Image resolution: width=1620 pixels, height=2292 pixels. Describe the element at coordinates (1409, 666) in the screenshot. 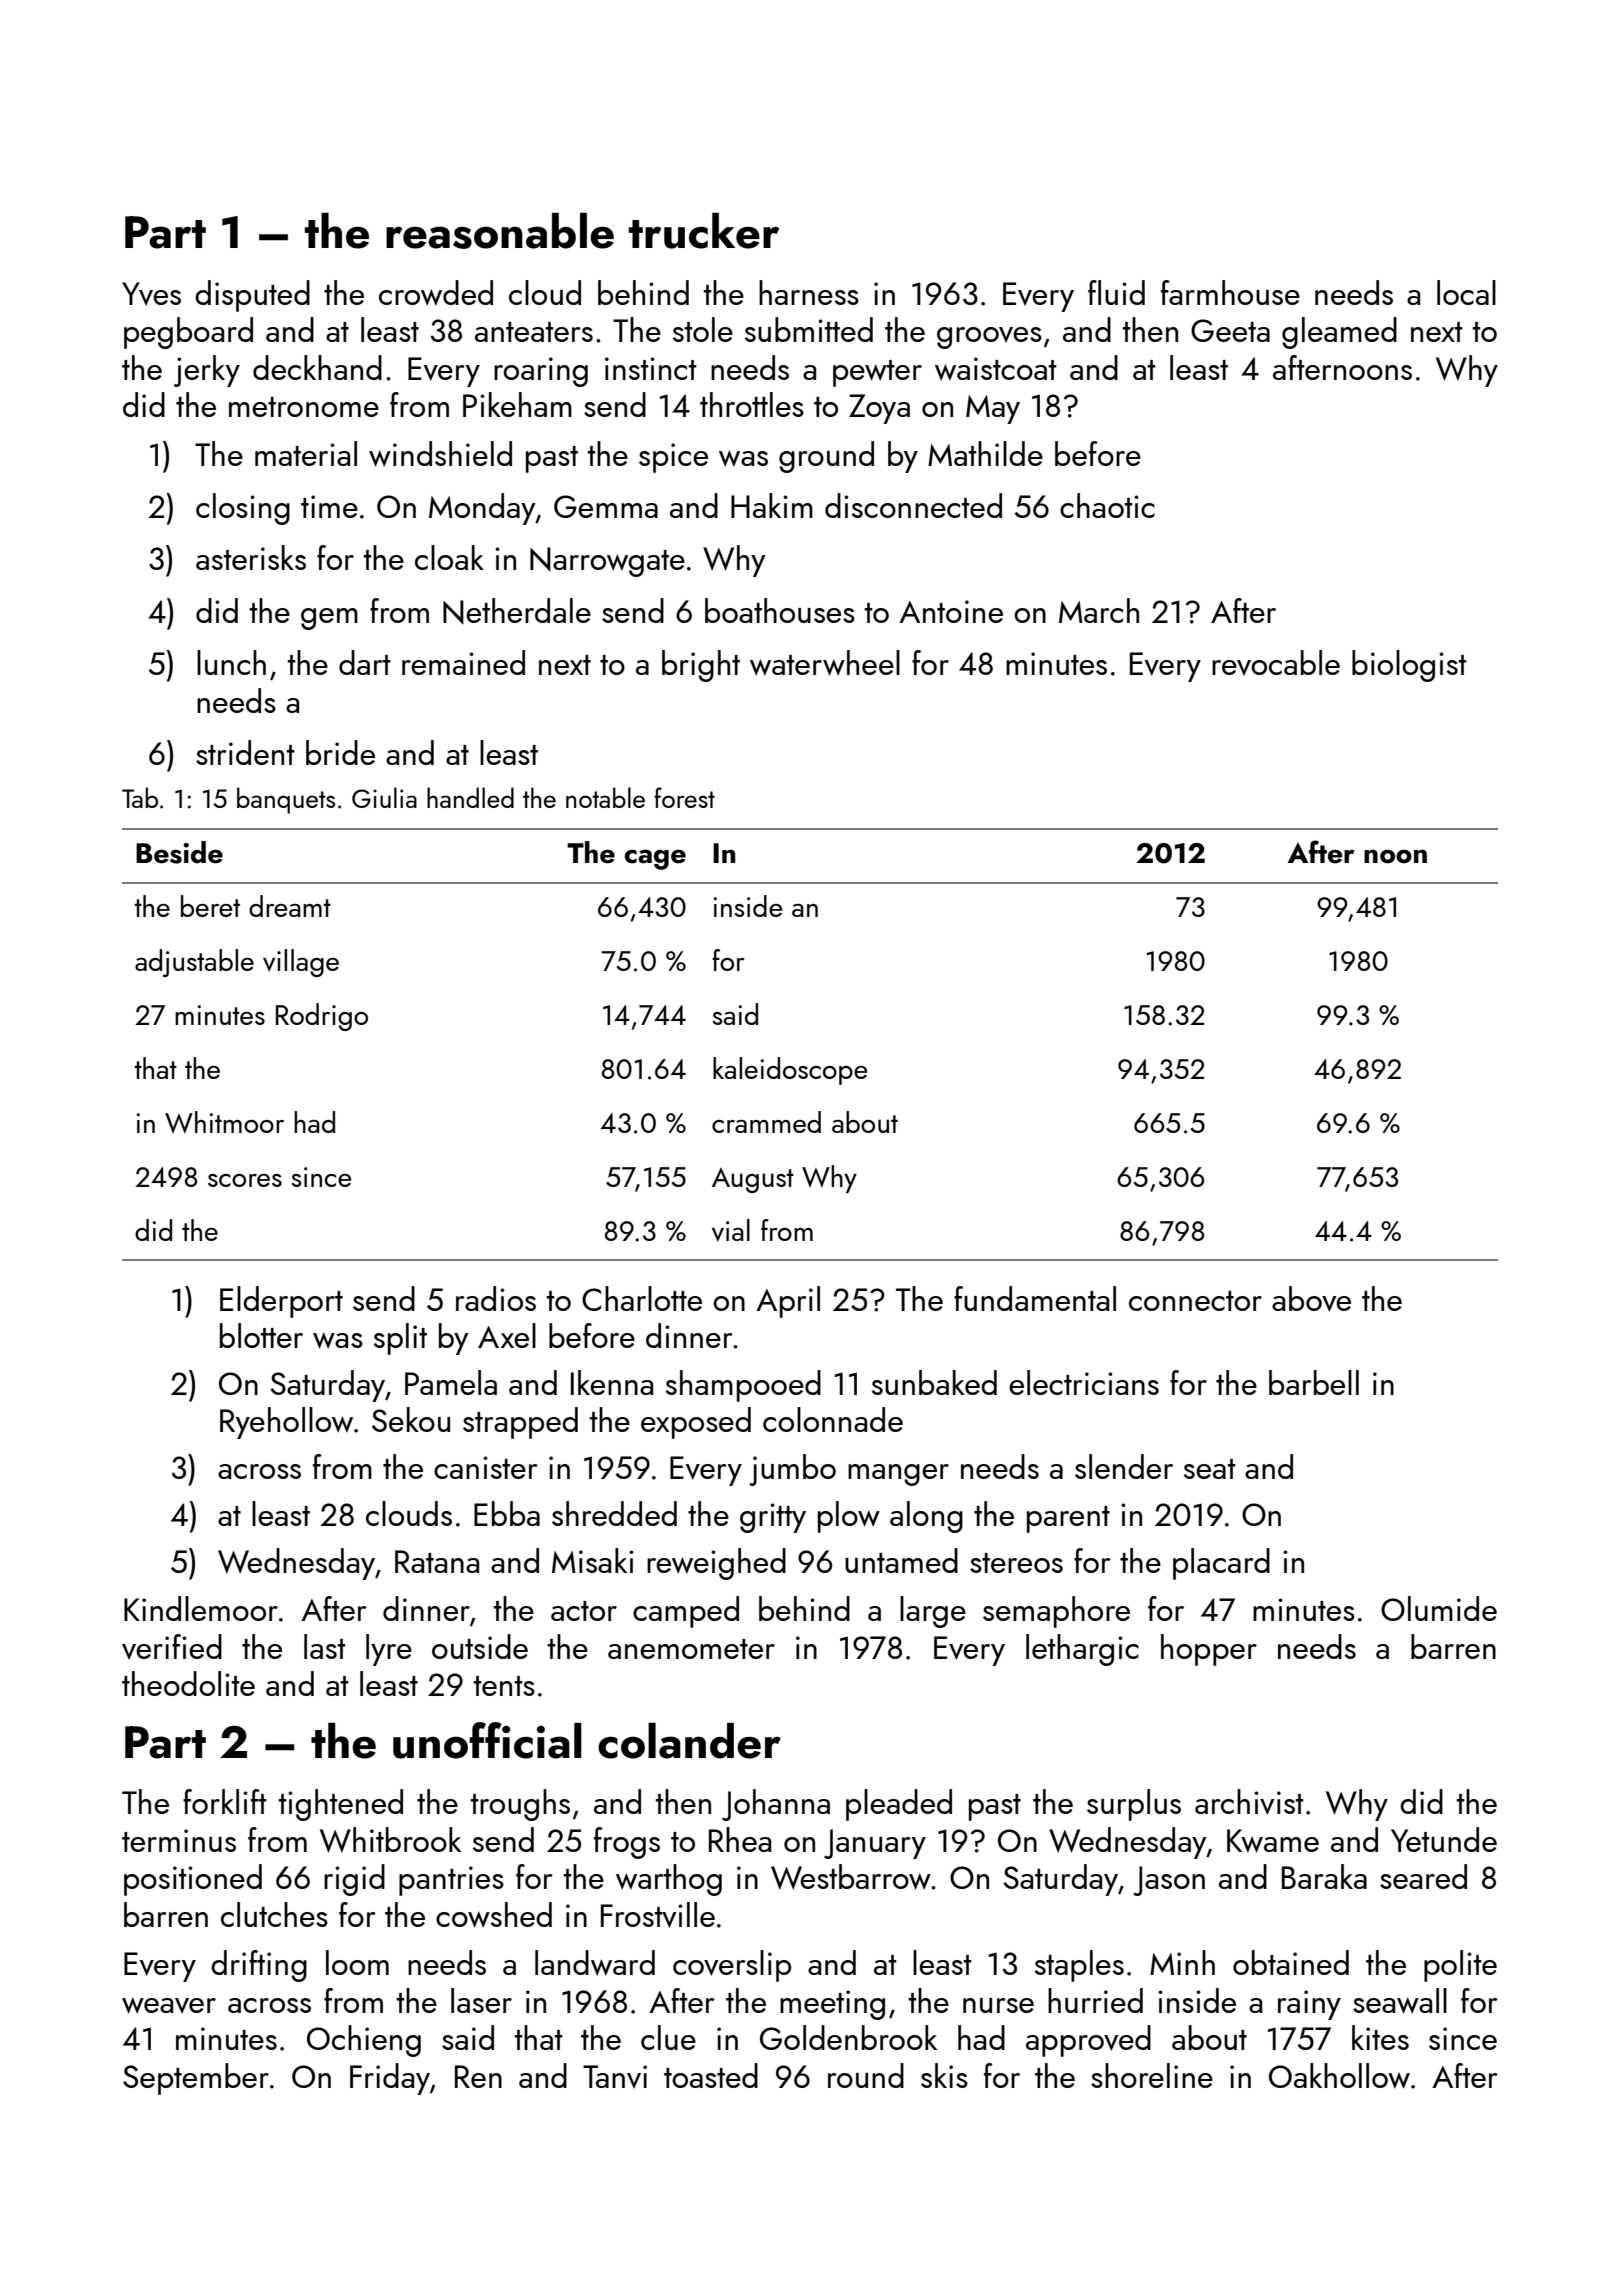

I see `biologist` at that location.
